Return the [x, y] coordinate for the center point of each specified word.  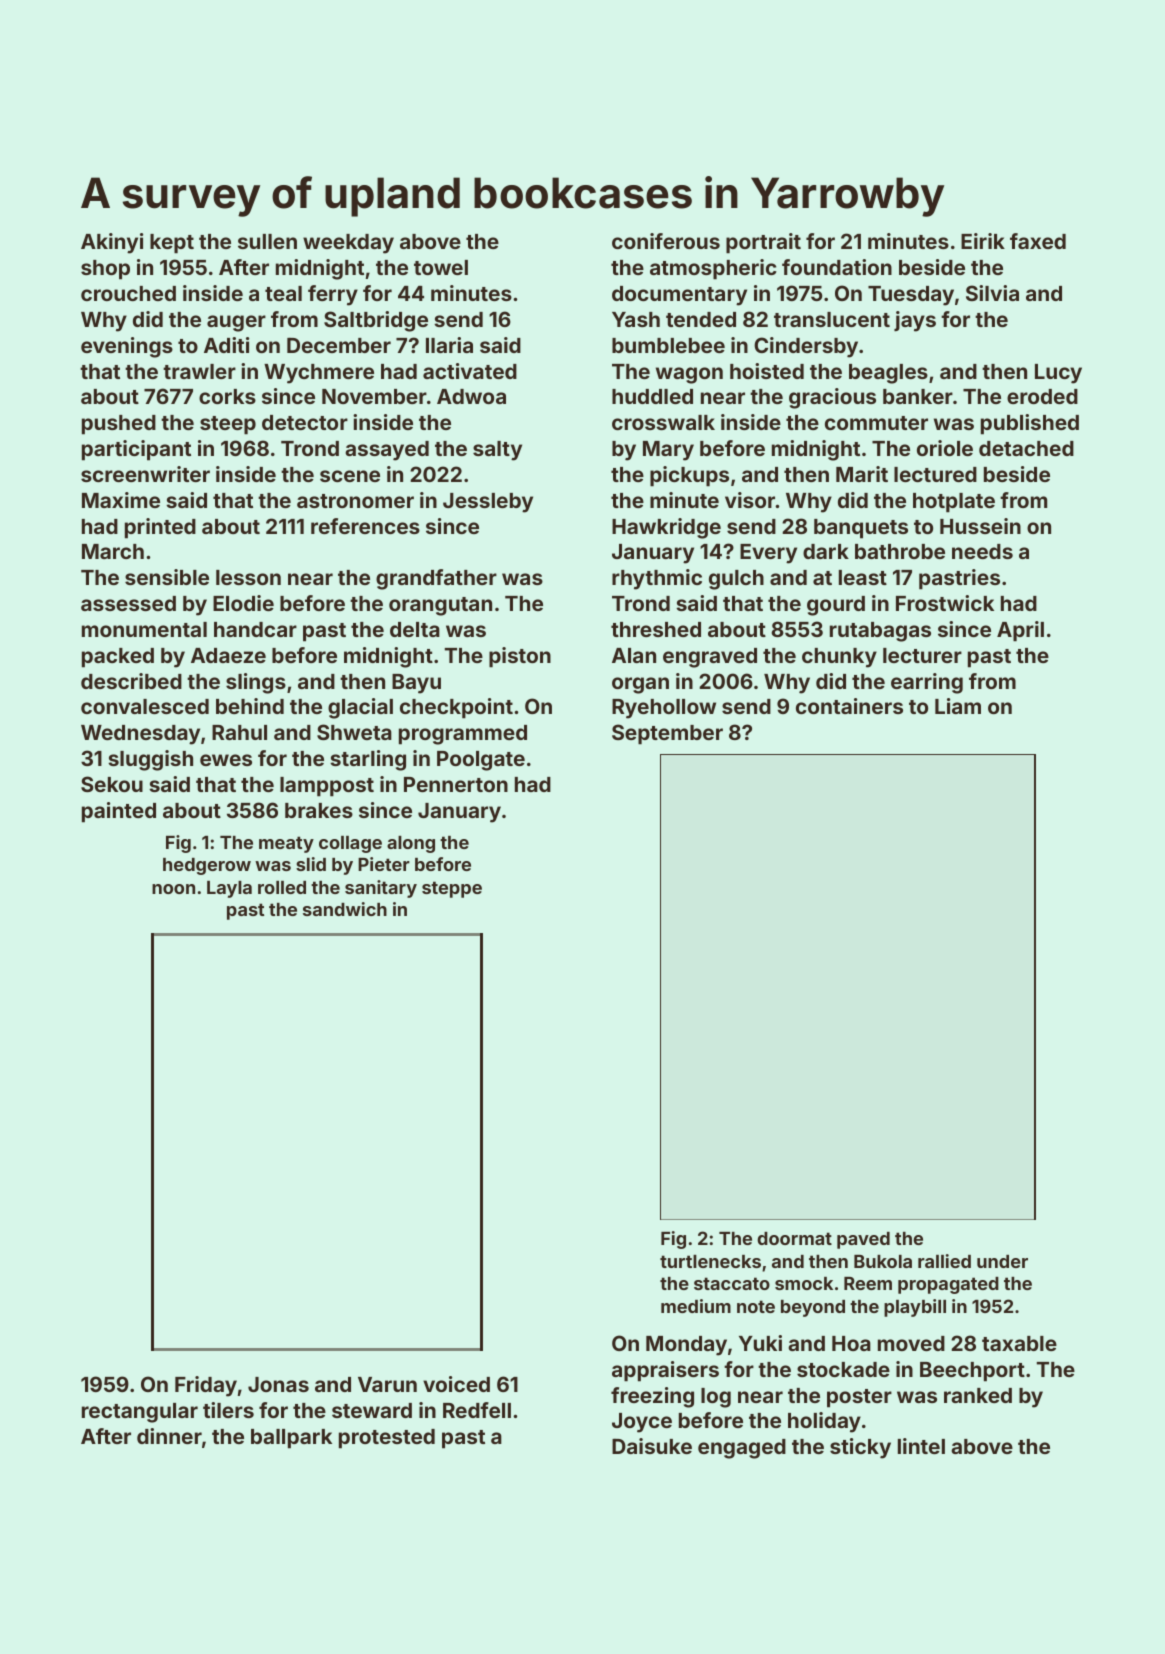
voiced [456, 1384]
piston [520, 657]
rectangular [140, 1413]
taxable [1019, 1343]
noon [173, 889]
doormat [794, 1238]
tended [701, 319]
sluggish [150, 760]
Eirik [983, 241]
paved [863, 1240]
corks [227, 396]
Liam [958, 706]
